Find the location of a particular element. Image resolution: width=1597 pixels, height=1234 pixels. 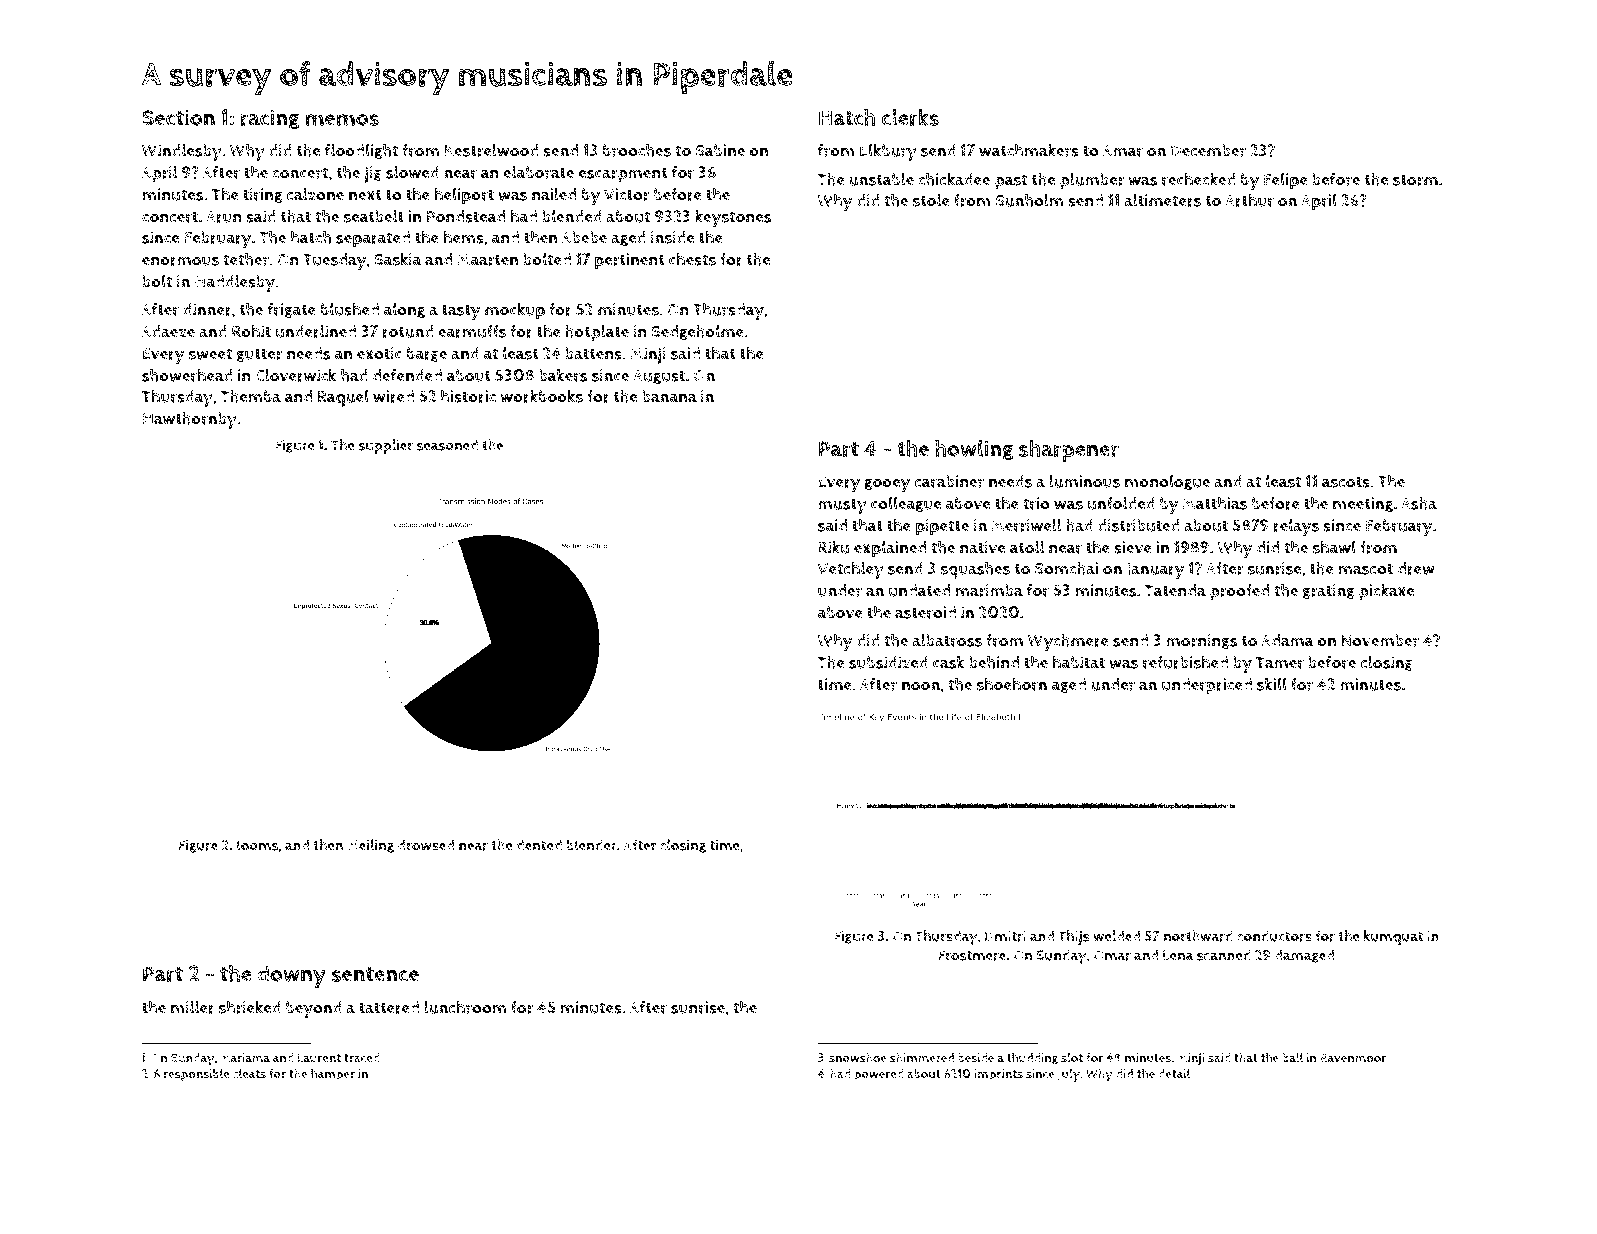

downy is located at coordinates (291, 976).
